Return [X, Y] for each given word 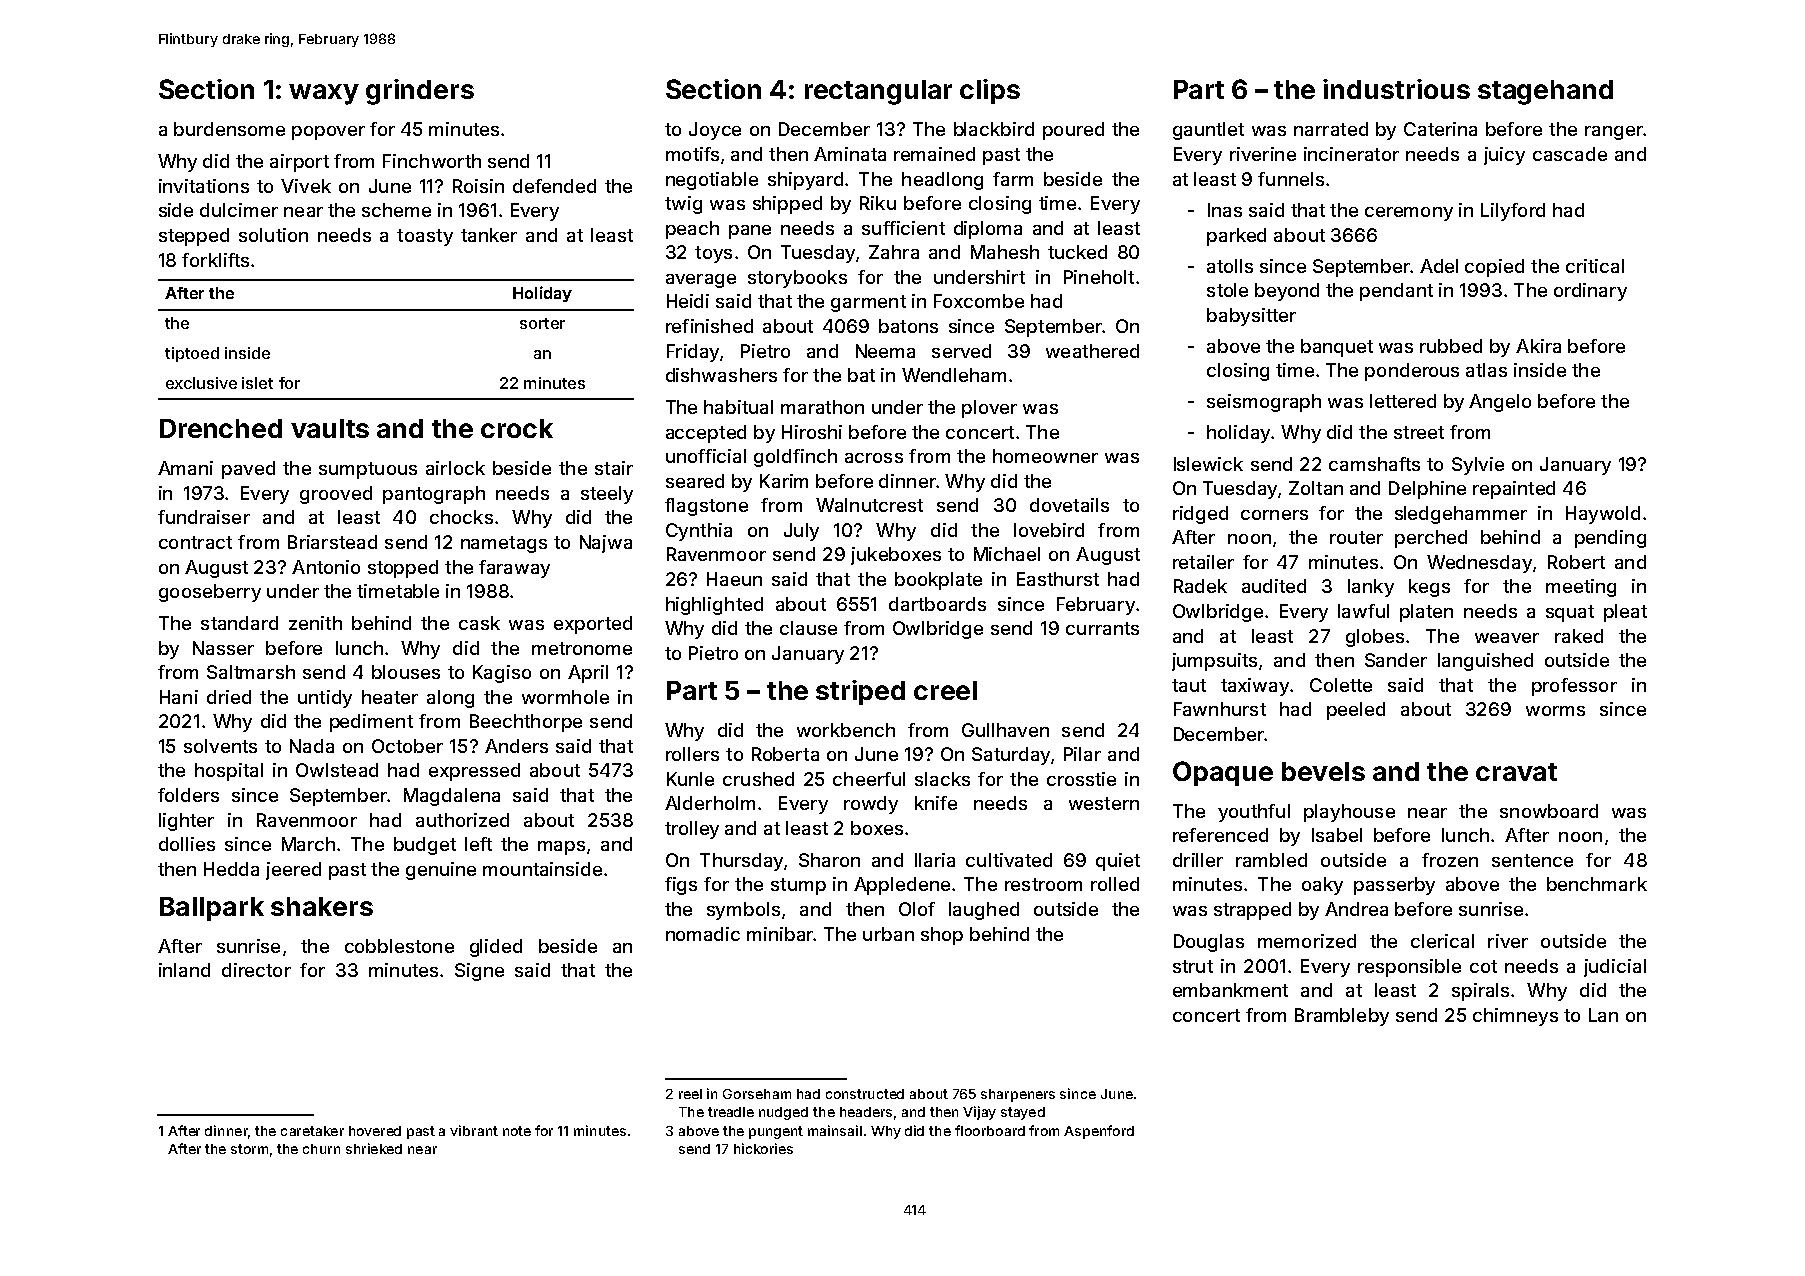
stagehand [1545, 92]
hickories [763, 1148]
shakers [322, 906]
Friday [693, 353]
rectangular [878, 92]
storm [249, 1149]
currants [1102, 628]
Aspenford [1099, 1132]
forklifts [215, 260]
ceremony [1409, 214]
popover [328, 133]
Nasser [223, 648]
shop [942, 936]
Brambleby [1342, 1017]
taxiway [1255, 687]
